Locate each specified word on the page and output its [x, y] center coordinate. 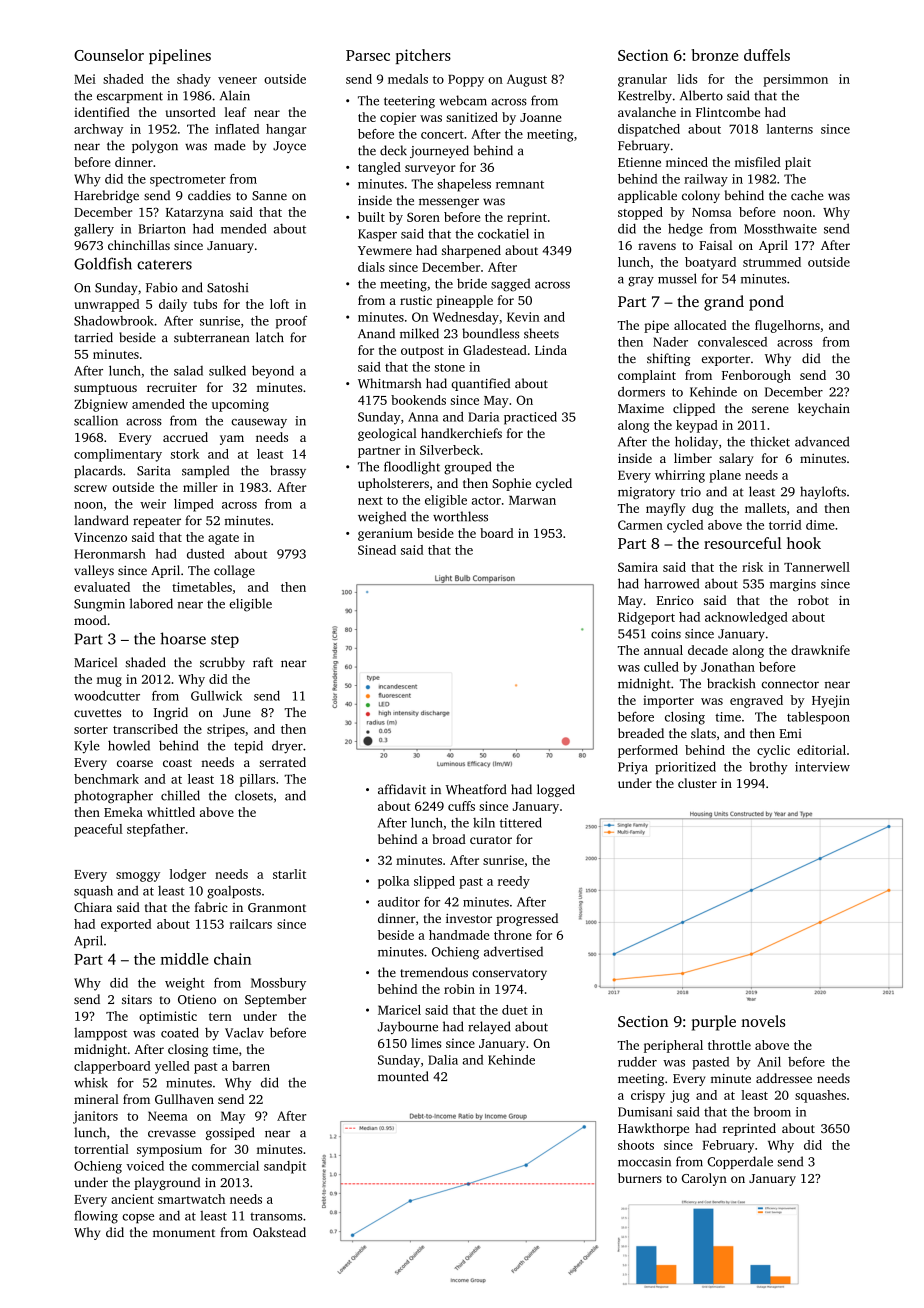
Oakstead [279, 1232]
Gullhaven [184, 1099]
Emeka [123, 812]
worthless [460, 516]
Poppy [466, 81]
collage [234, 571]
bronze [715, 55]
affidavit [402, 789]
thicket [770, 441]
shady [194, 80]
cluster [697, 783]
